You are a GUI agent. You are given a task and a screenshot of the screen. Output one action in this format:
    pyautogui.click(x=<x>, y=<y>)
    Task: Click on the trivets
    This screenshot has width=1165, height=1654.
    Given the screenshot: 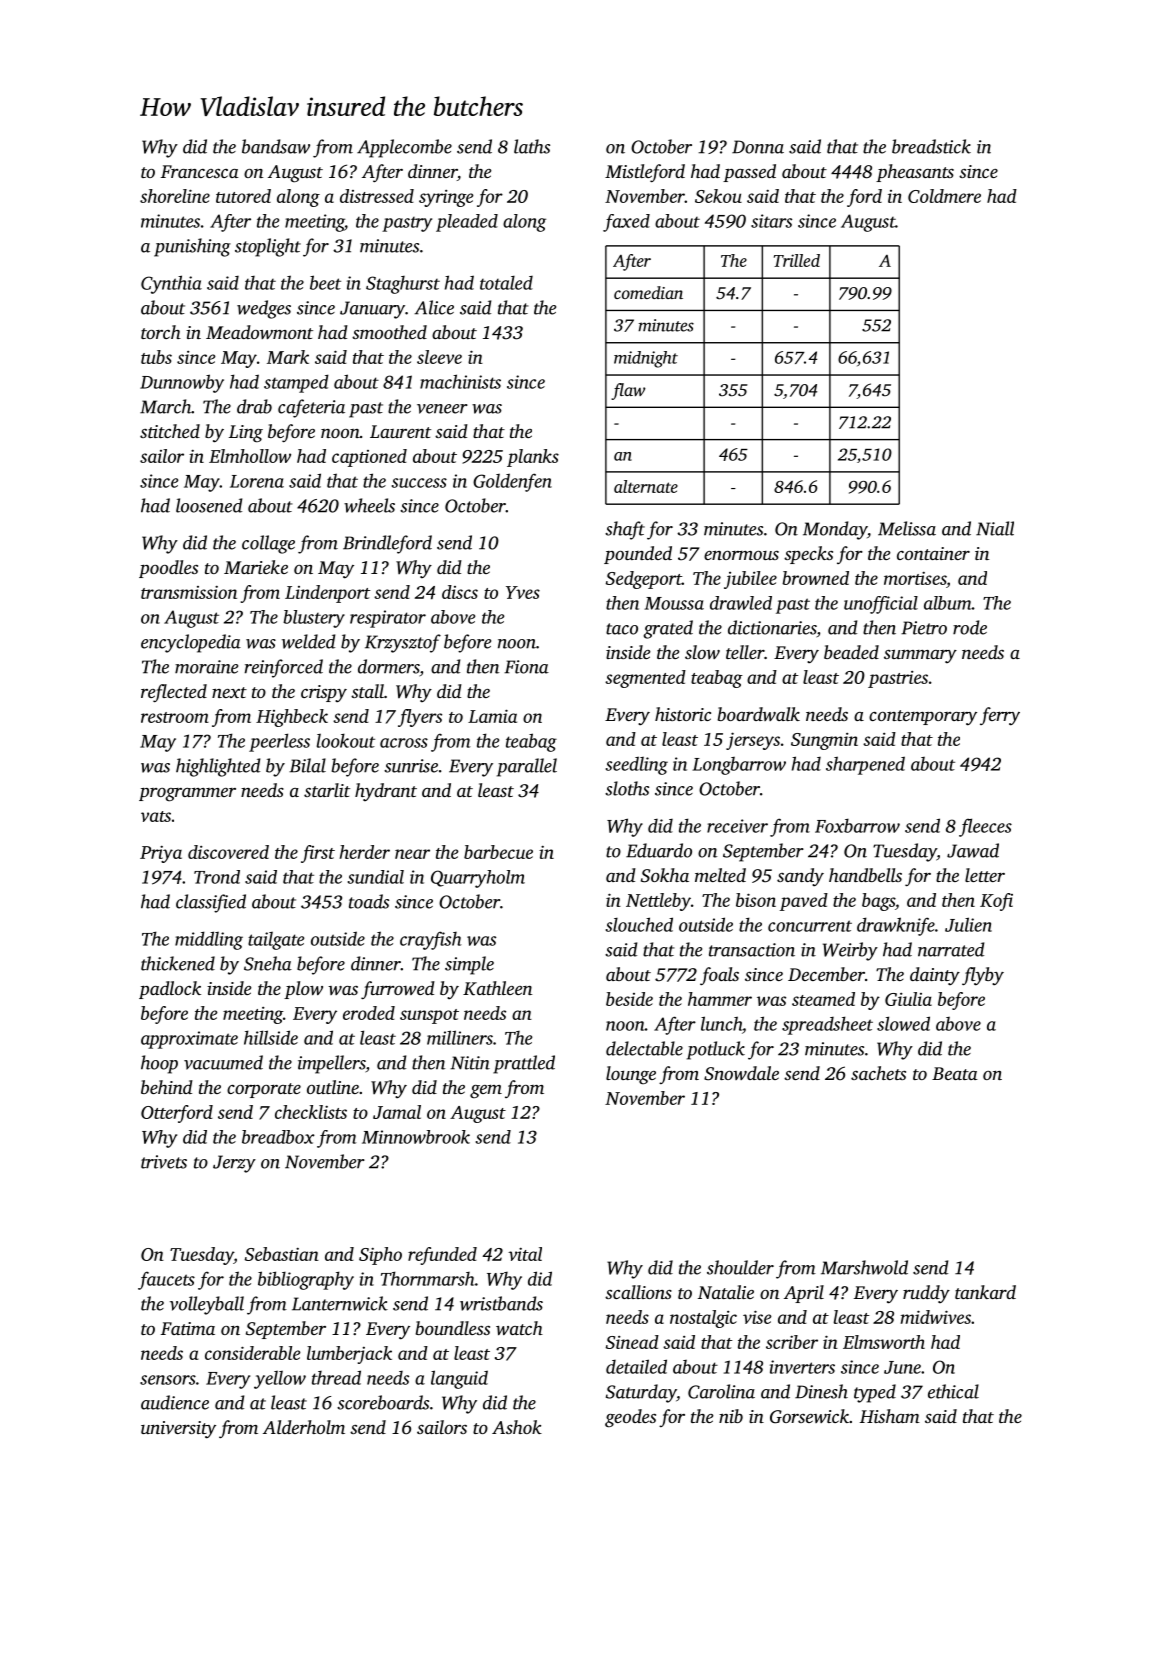 What is the action you would take?
    pyautogui.click(x=164, y=1162)
